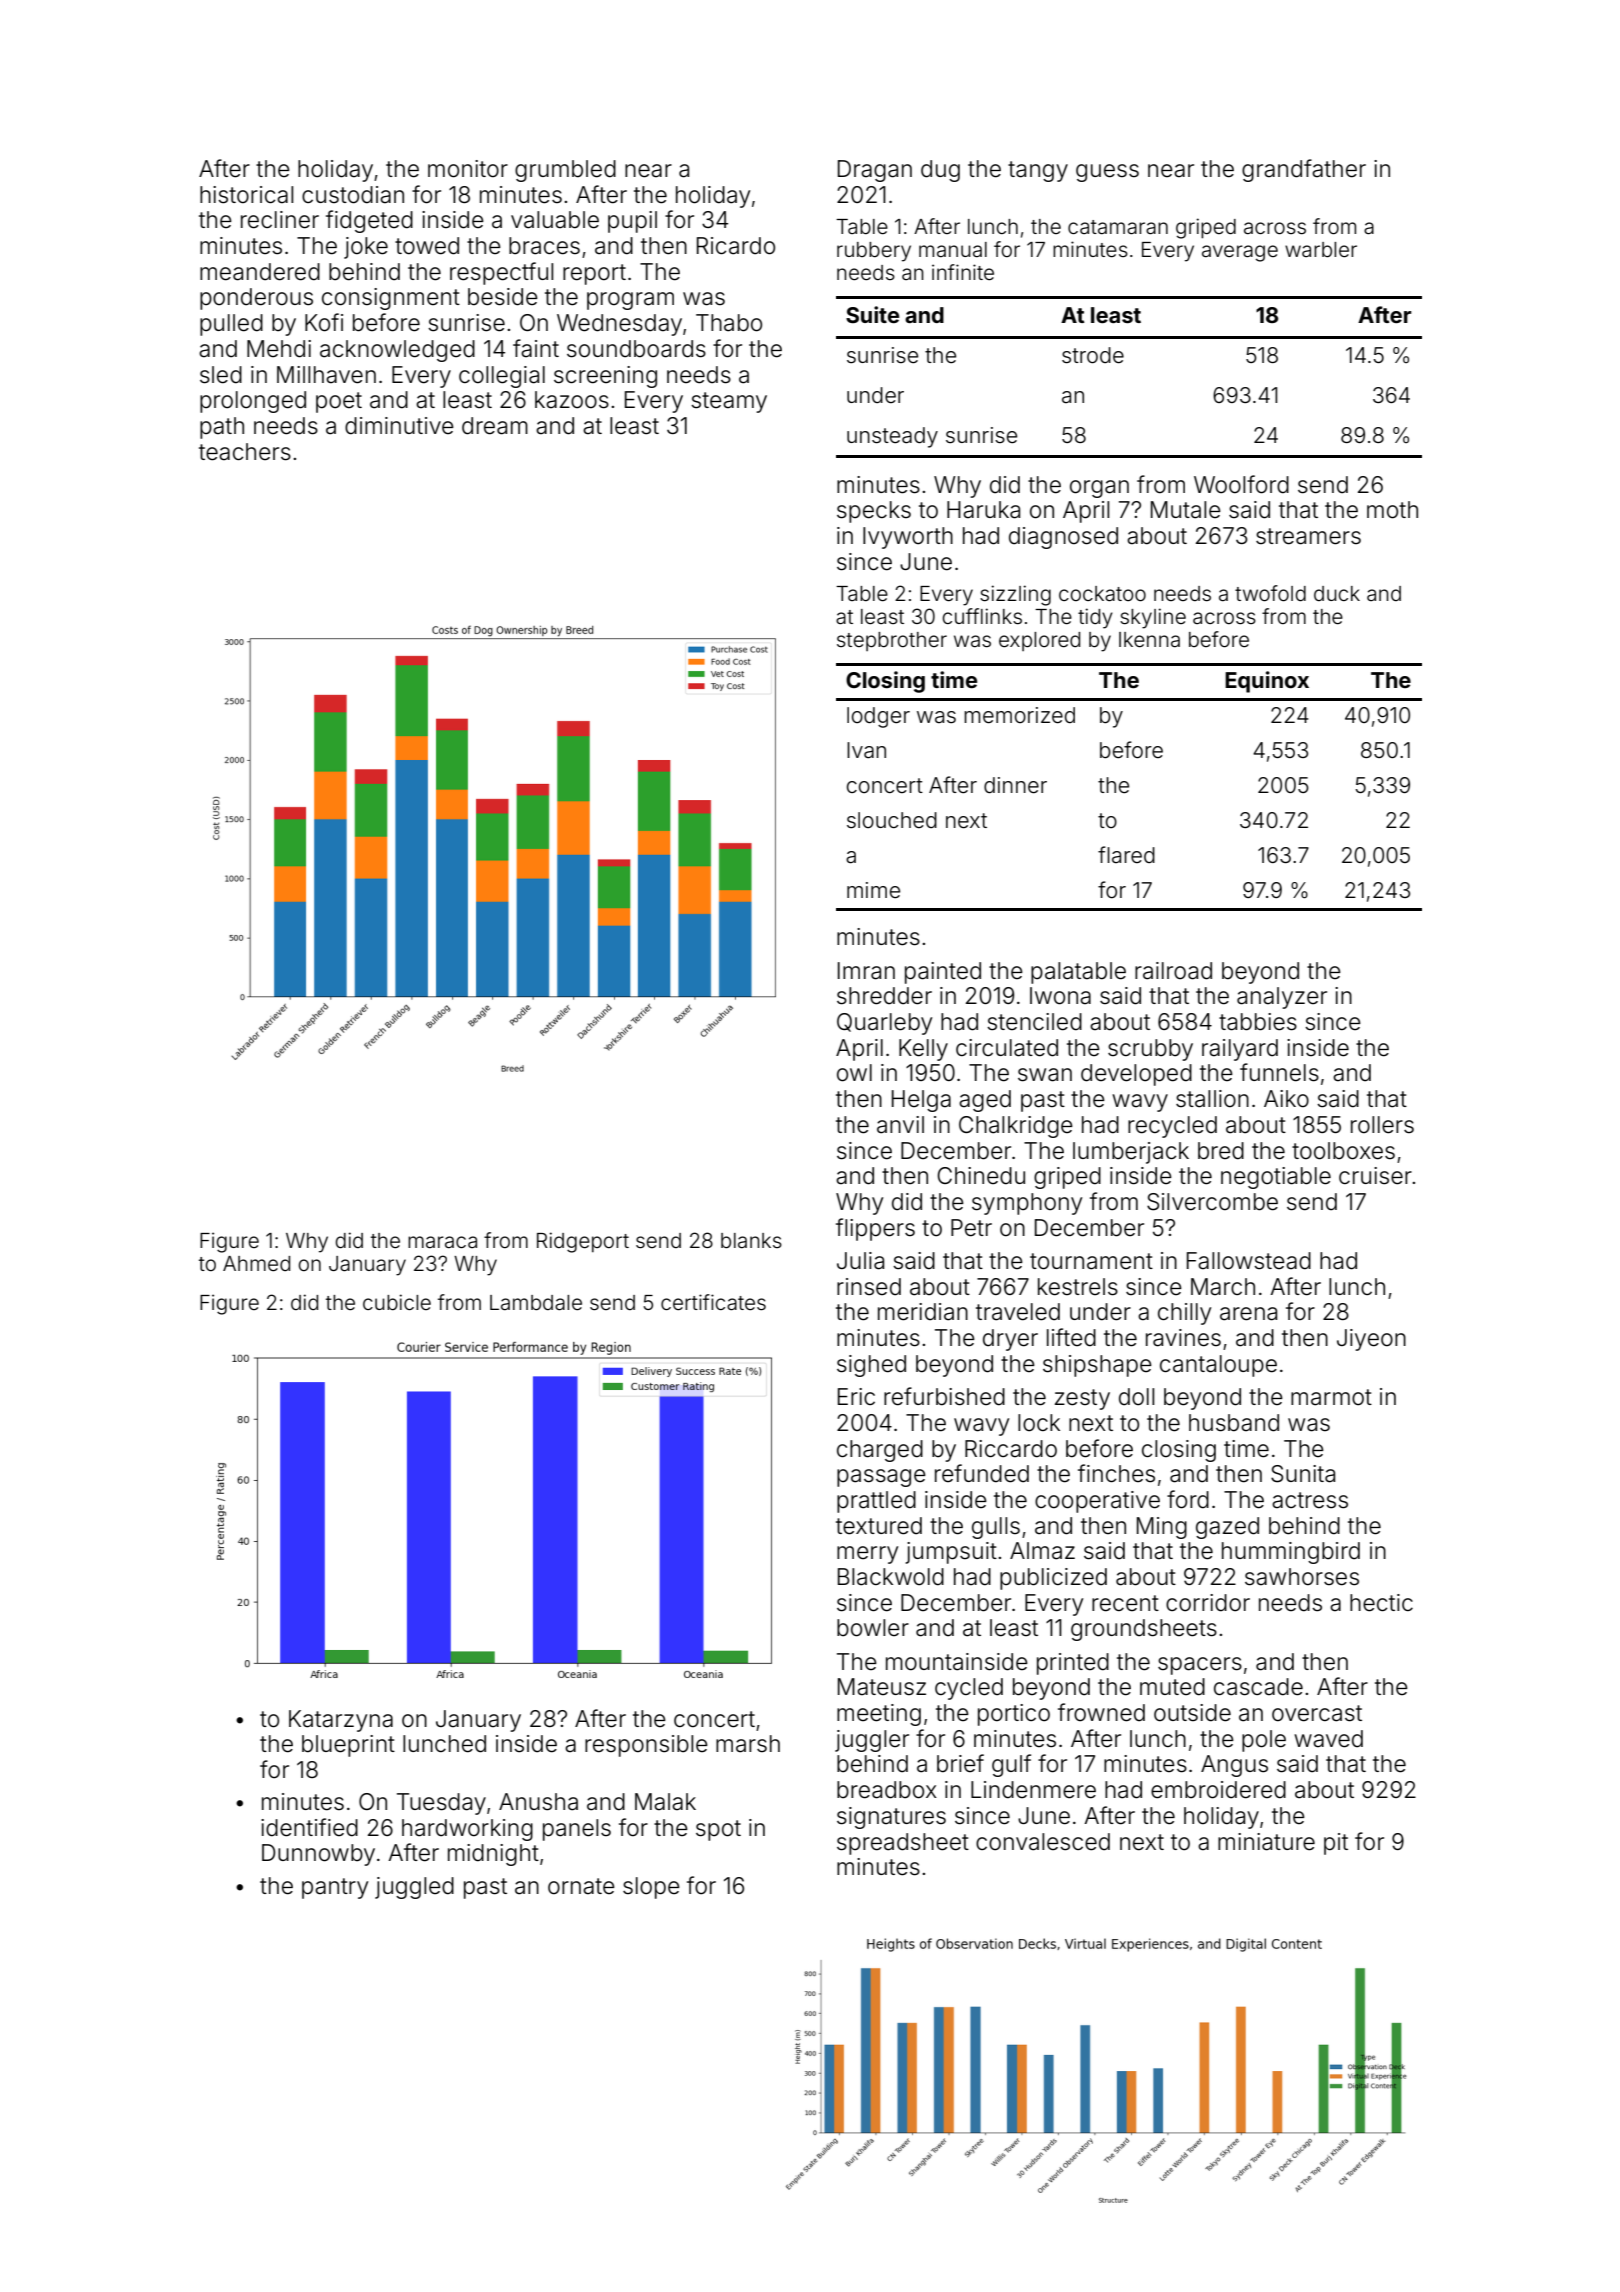  I want to click on guess, so click(1107, 173).
